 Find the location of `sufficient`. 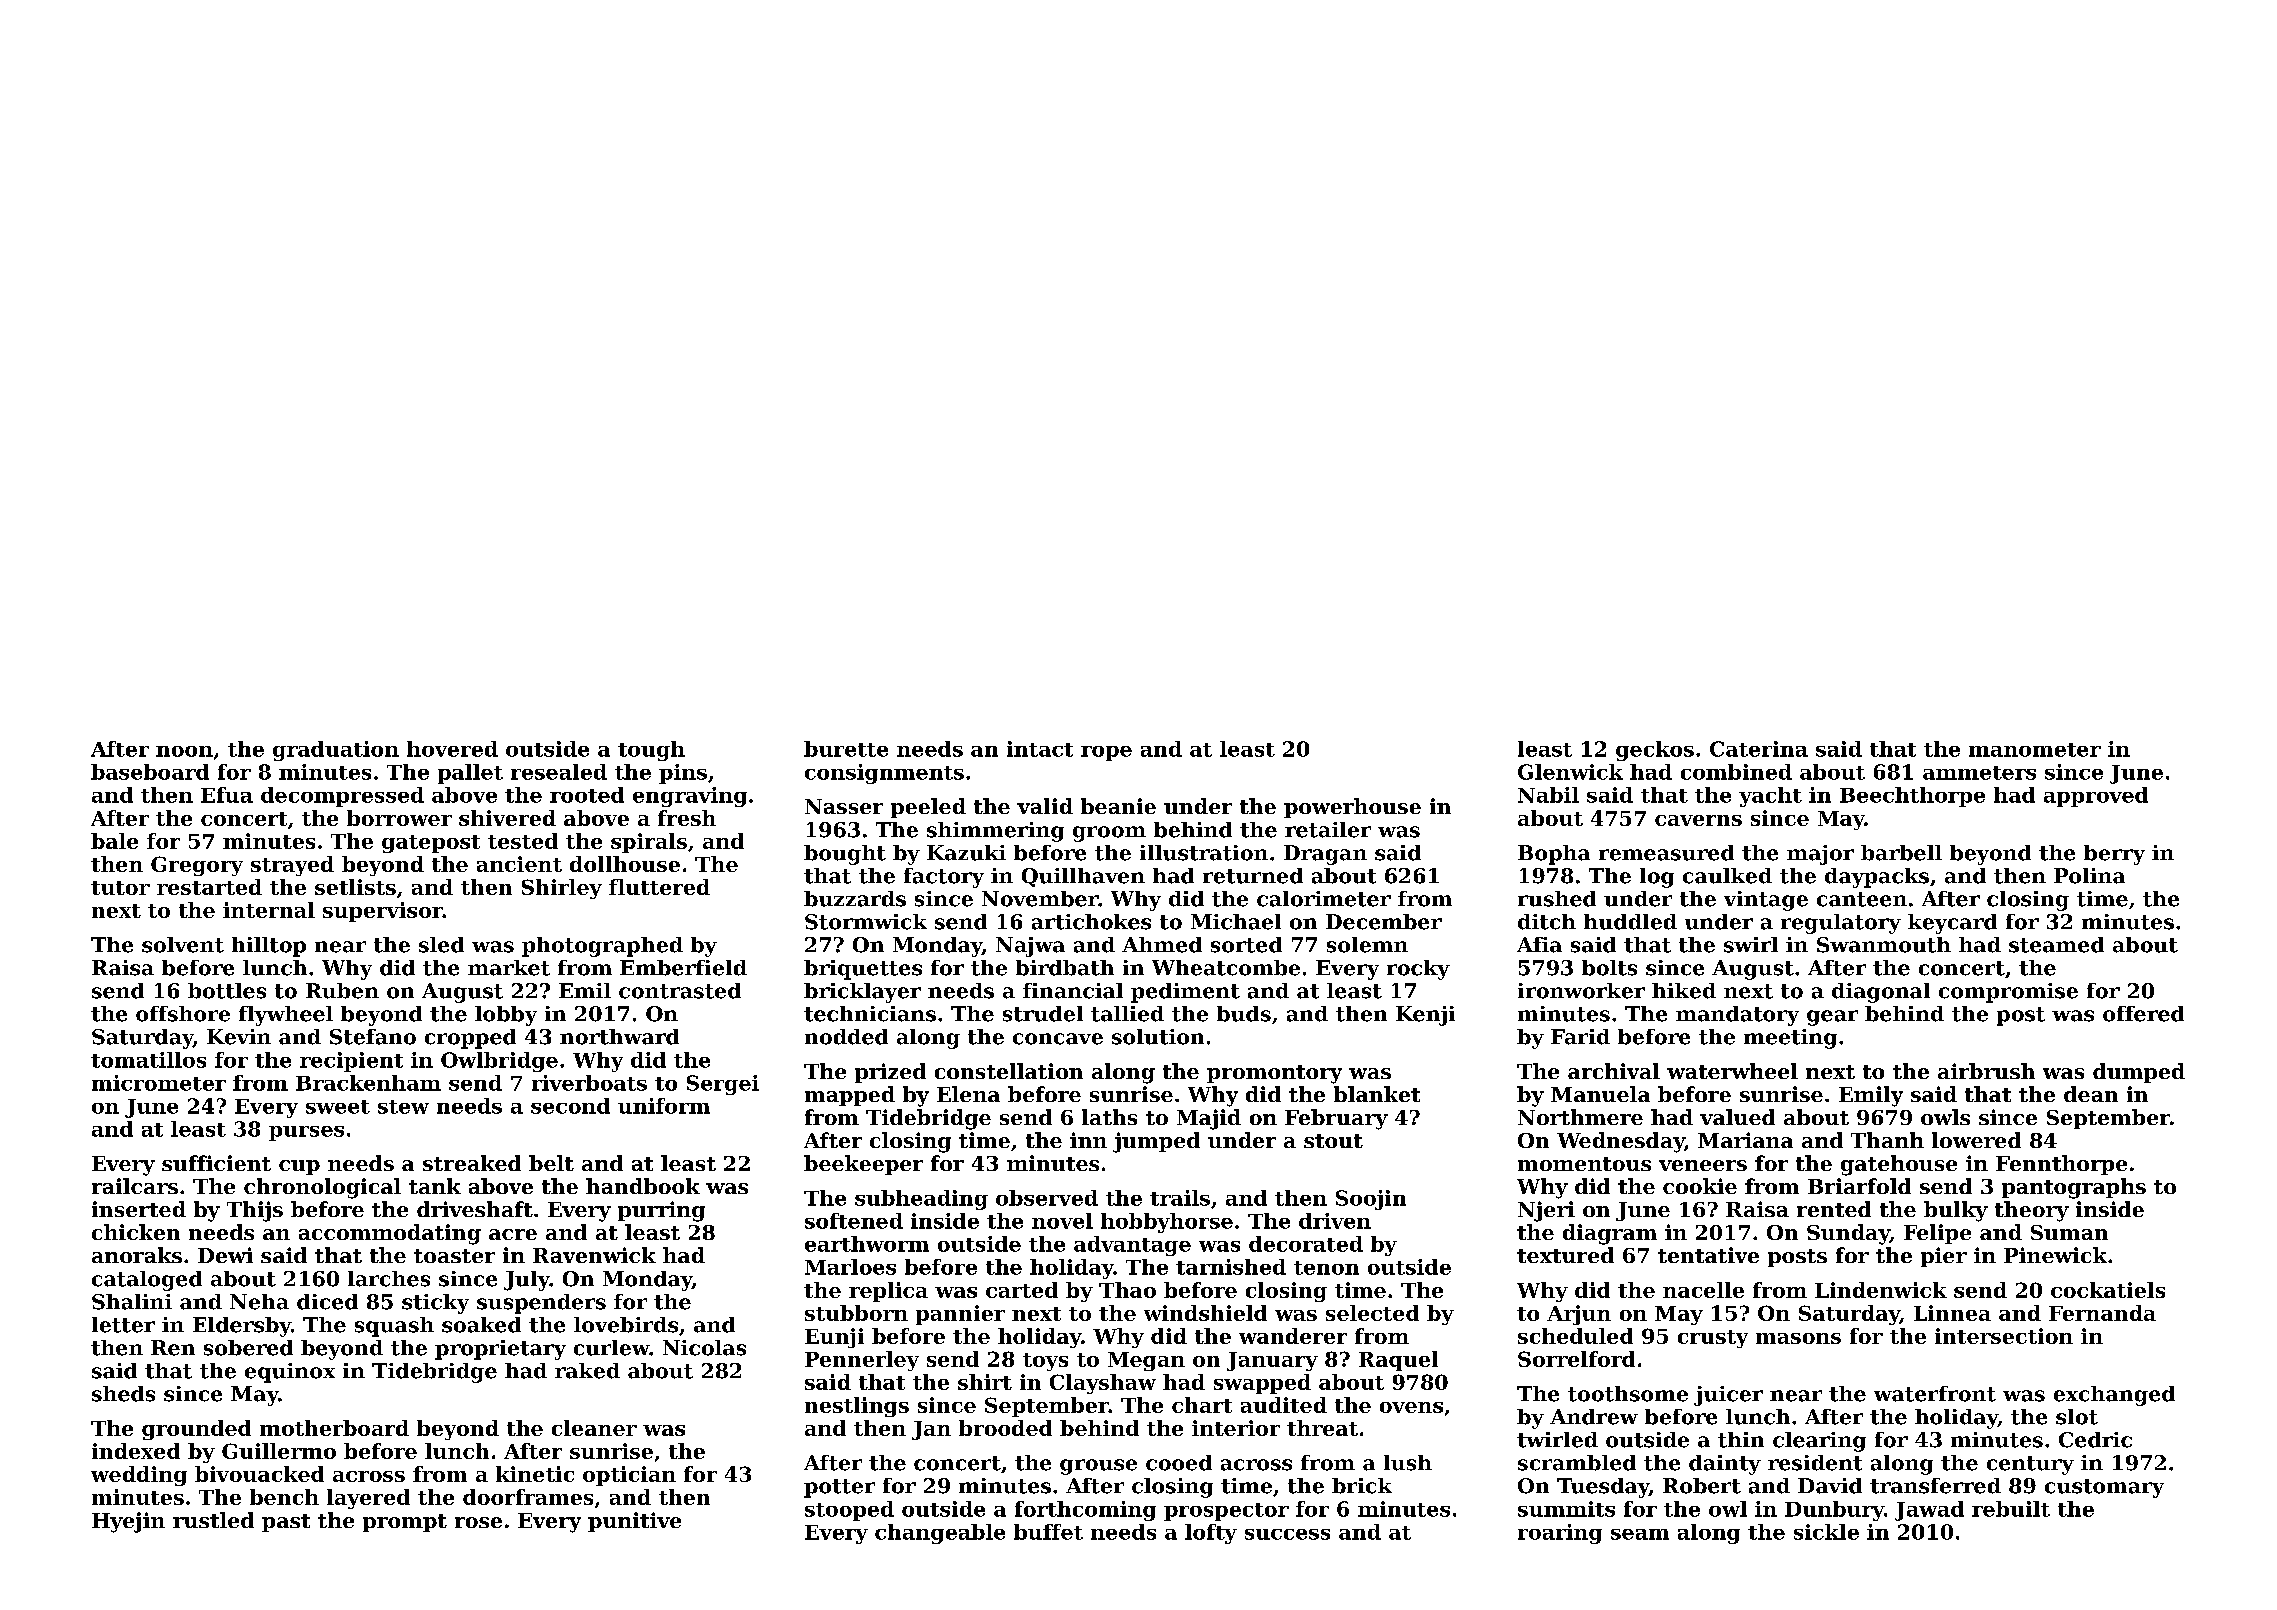

sufficient is located at coordinates (216, 1163).
